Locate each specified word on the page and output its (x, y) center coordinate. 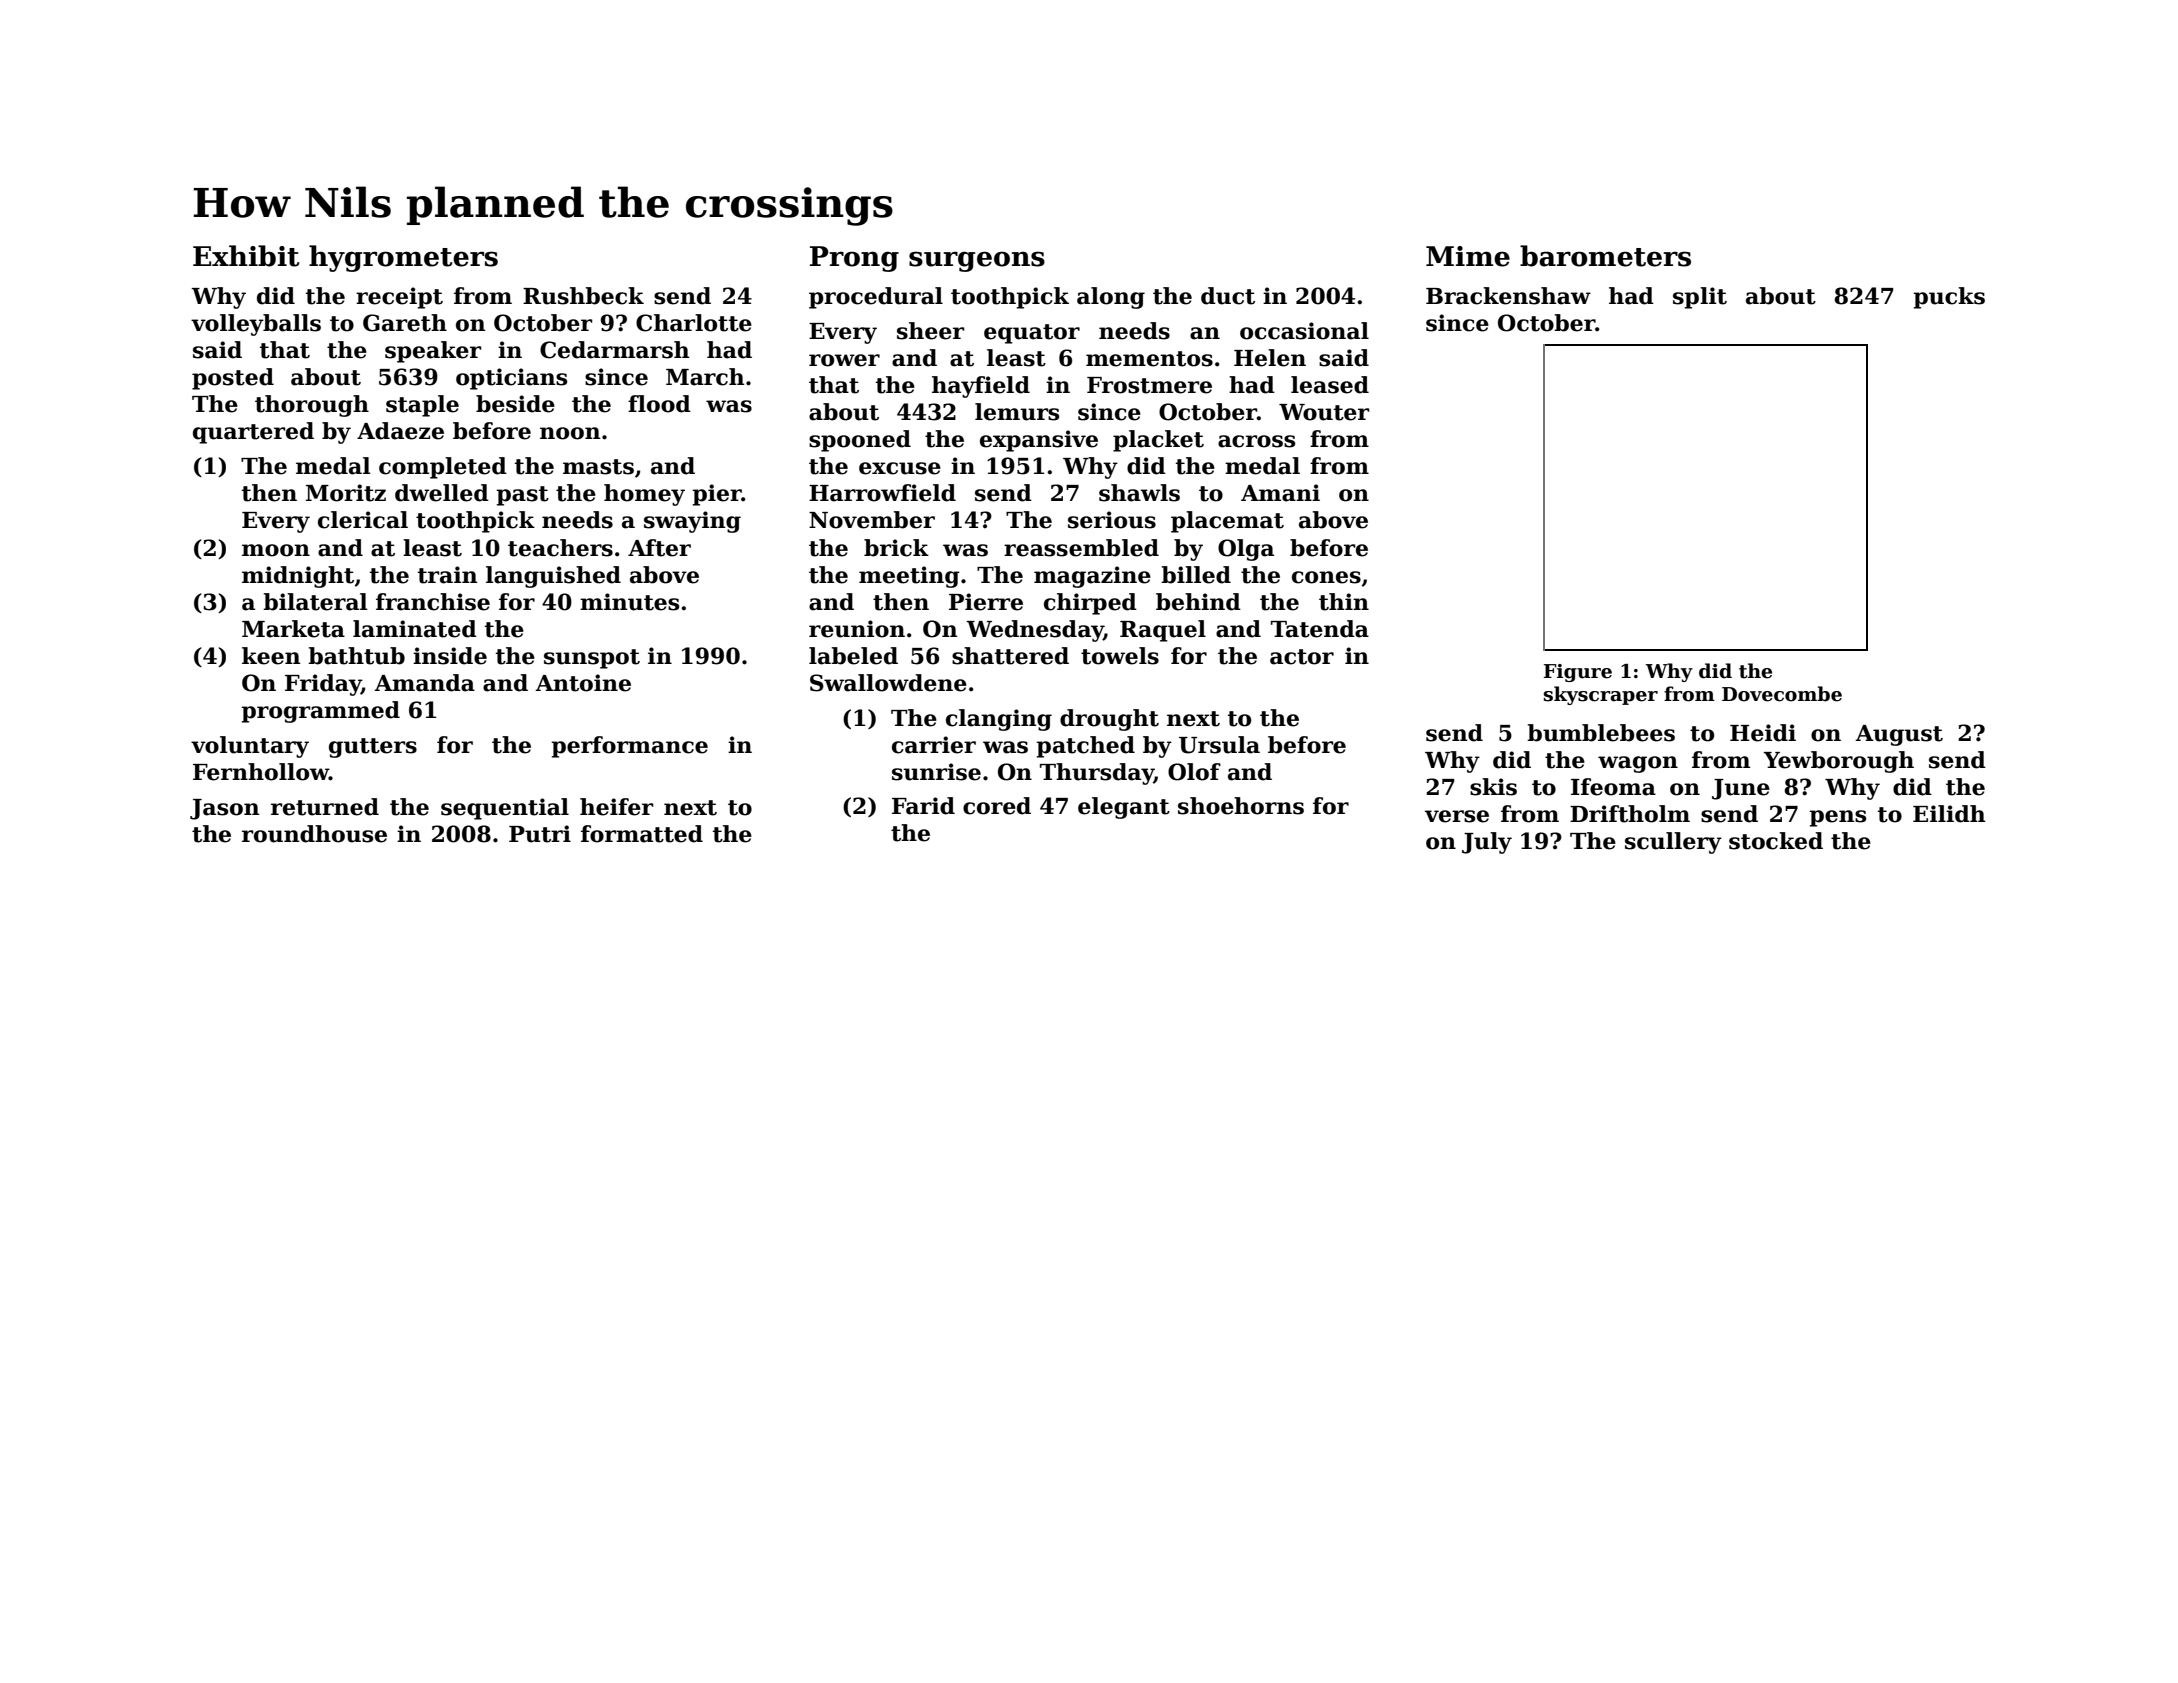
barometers (1605, 256)
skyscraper (1601, 695)
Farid (923, 806)
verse (1457, 816)
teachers (560, 548)
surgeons (977, 261)
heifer (616, 807)
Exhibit (246, 256)
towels (1120, 656)
